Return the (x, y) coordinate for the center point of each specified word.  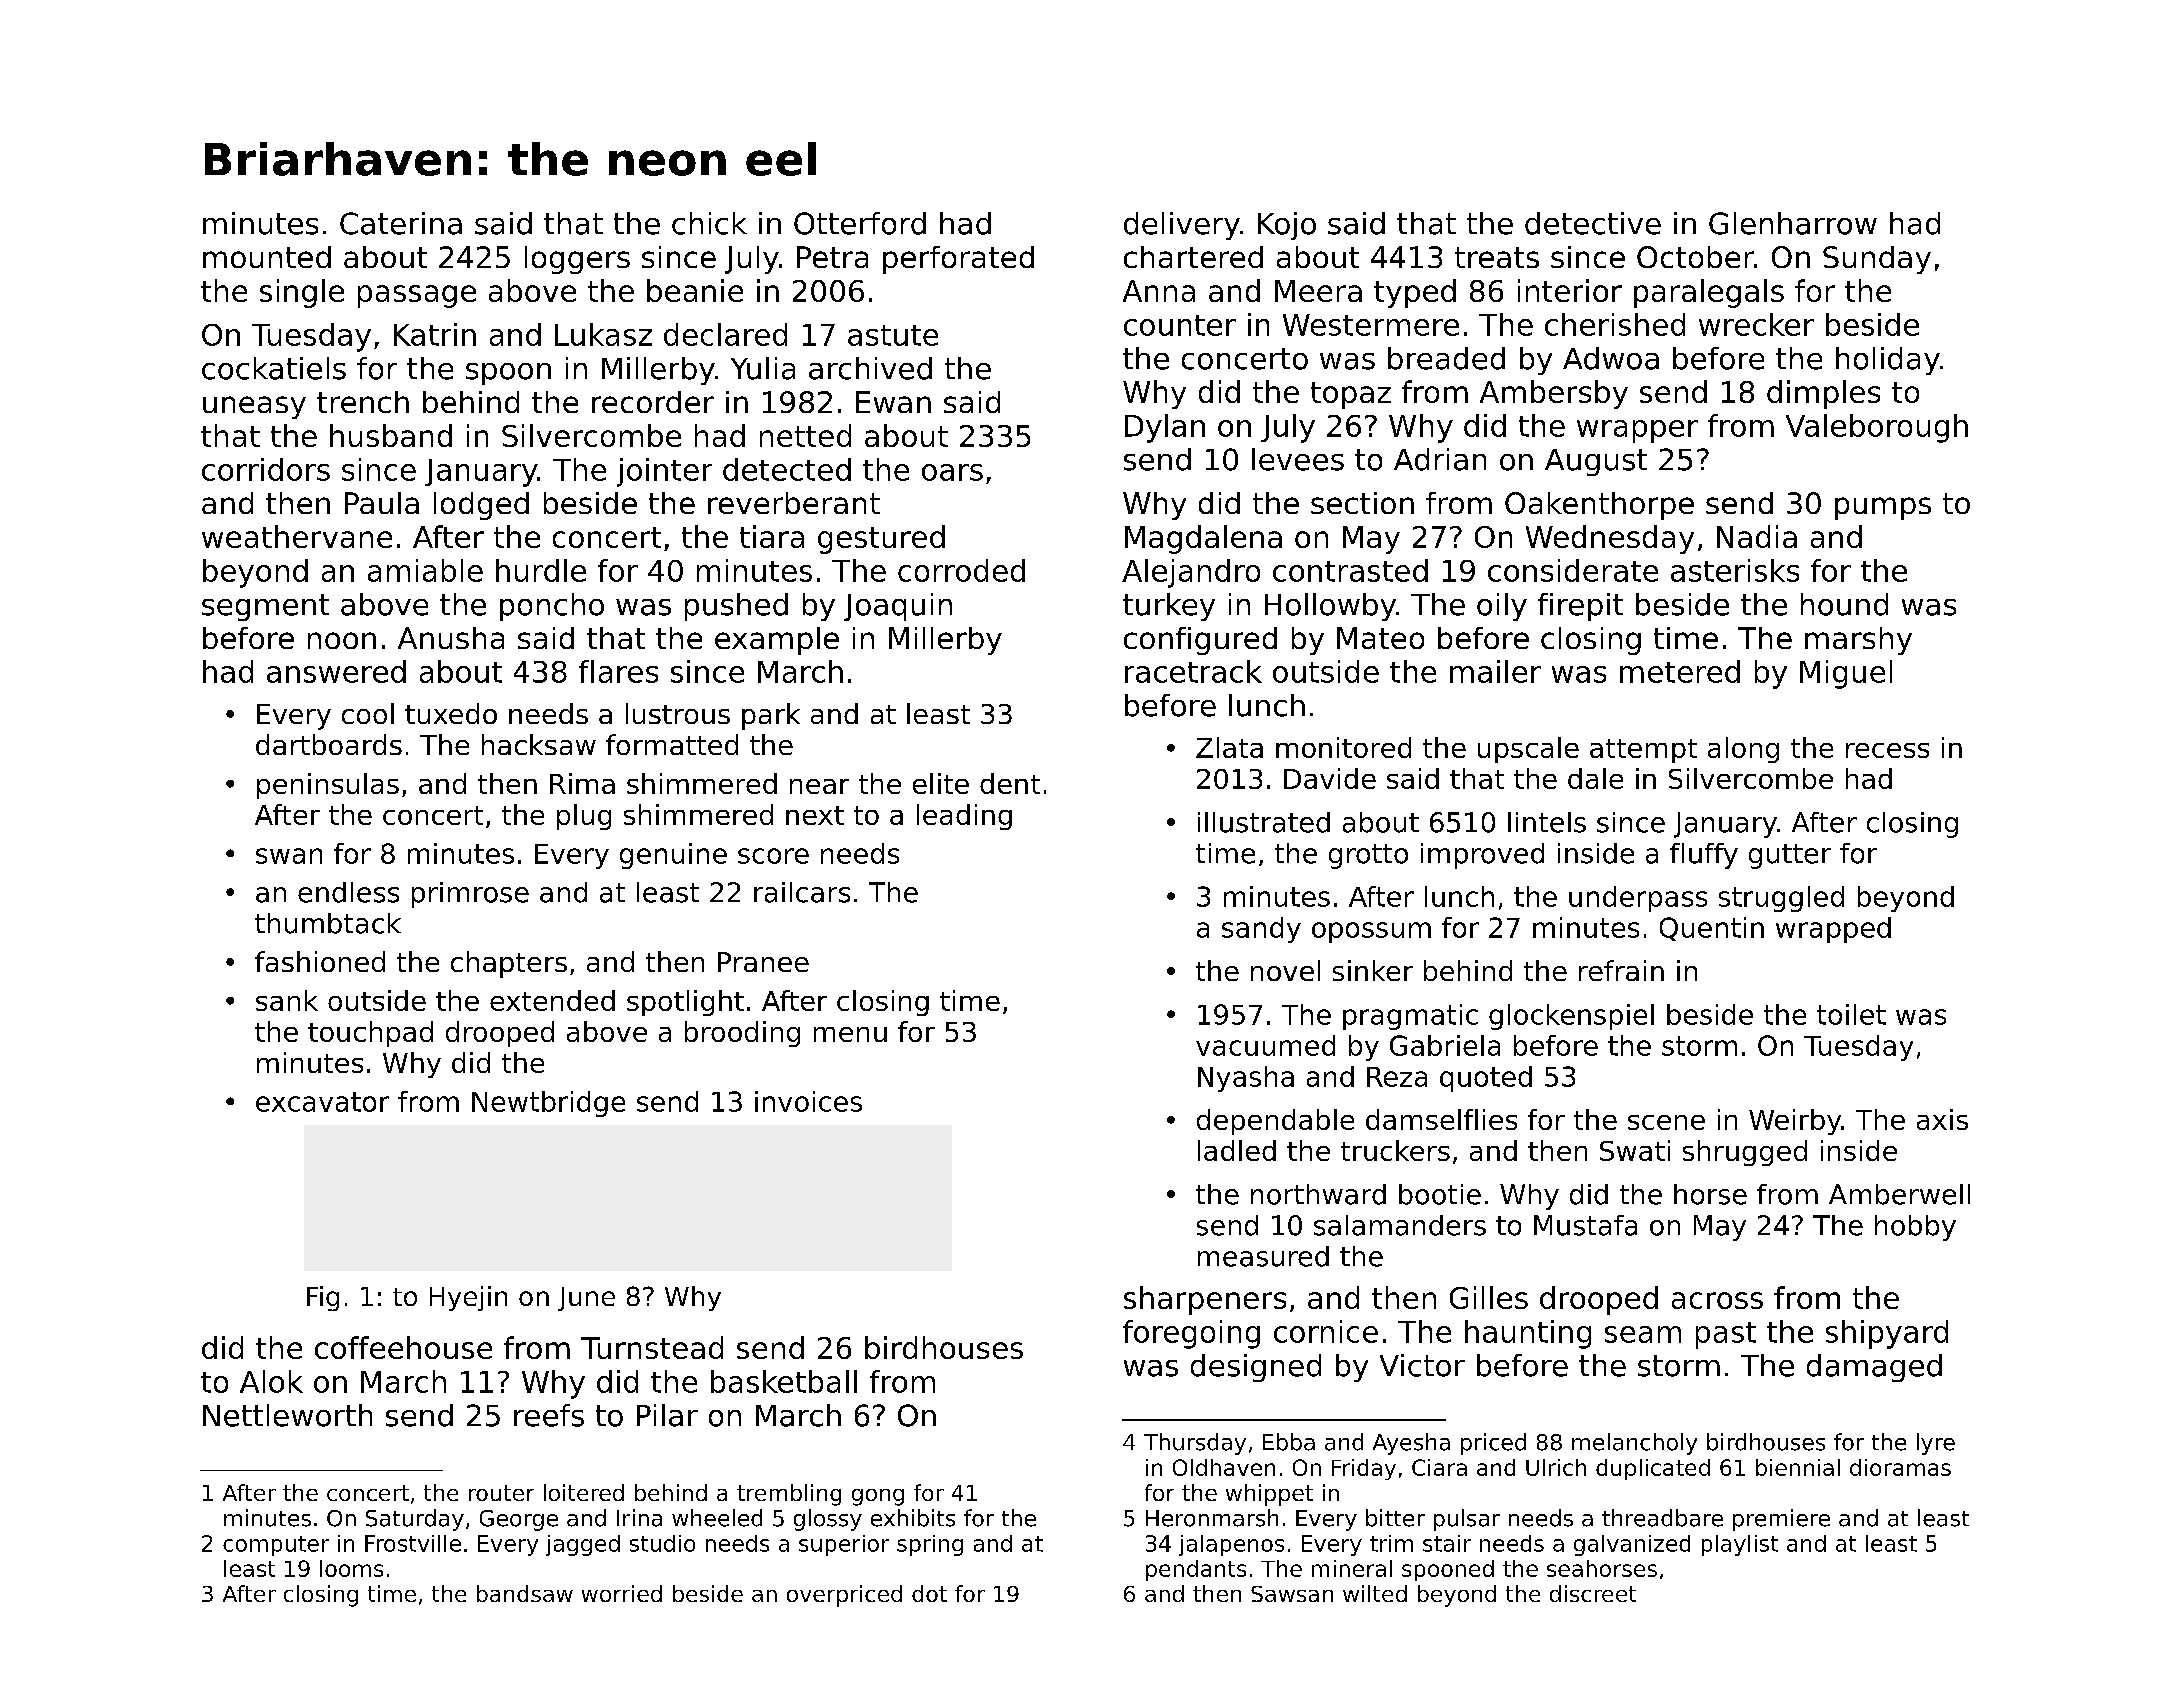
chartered (1193, 257)
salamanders (1400, 1225)
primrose (470, 895)
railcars (802, 892)
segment (265, 607)
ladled (1237, 1150)
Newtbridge (548, 1104)
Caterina (401, 223)
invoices (808, 1101)
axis (1942, 1119)
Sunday (1877, 260)
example (777, 641)
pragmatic (1410, 1017)
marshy (1858, 641)
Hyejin (468, 1298)
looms (351, 1568)
